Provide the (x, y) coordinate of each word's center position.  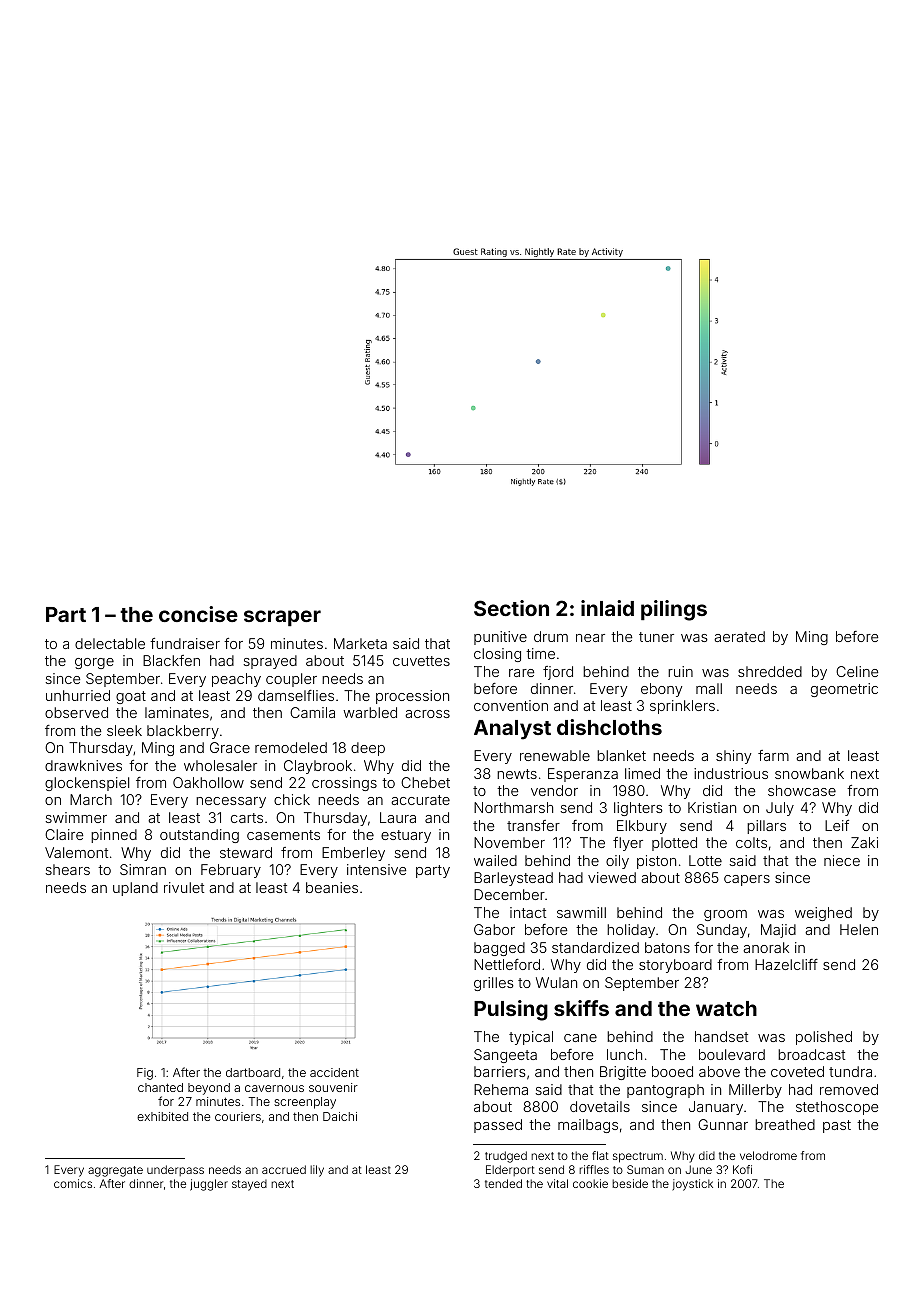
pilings (674, 610)
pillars (766, 827)
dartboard (253, 1072)
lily (317, 1171)
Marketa (360, 643)
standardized (595, 947)
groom (725, 915)
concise (198, 614)
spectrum (638, 1157)
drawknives (83, 765)
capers (747, 880)
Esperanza (583, 775)
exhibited (162, 1116)
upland (135, 889)
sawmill (581, 912)
